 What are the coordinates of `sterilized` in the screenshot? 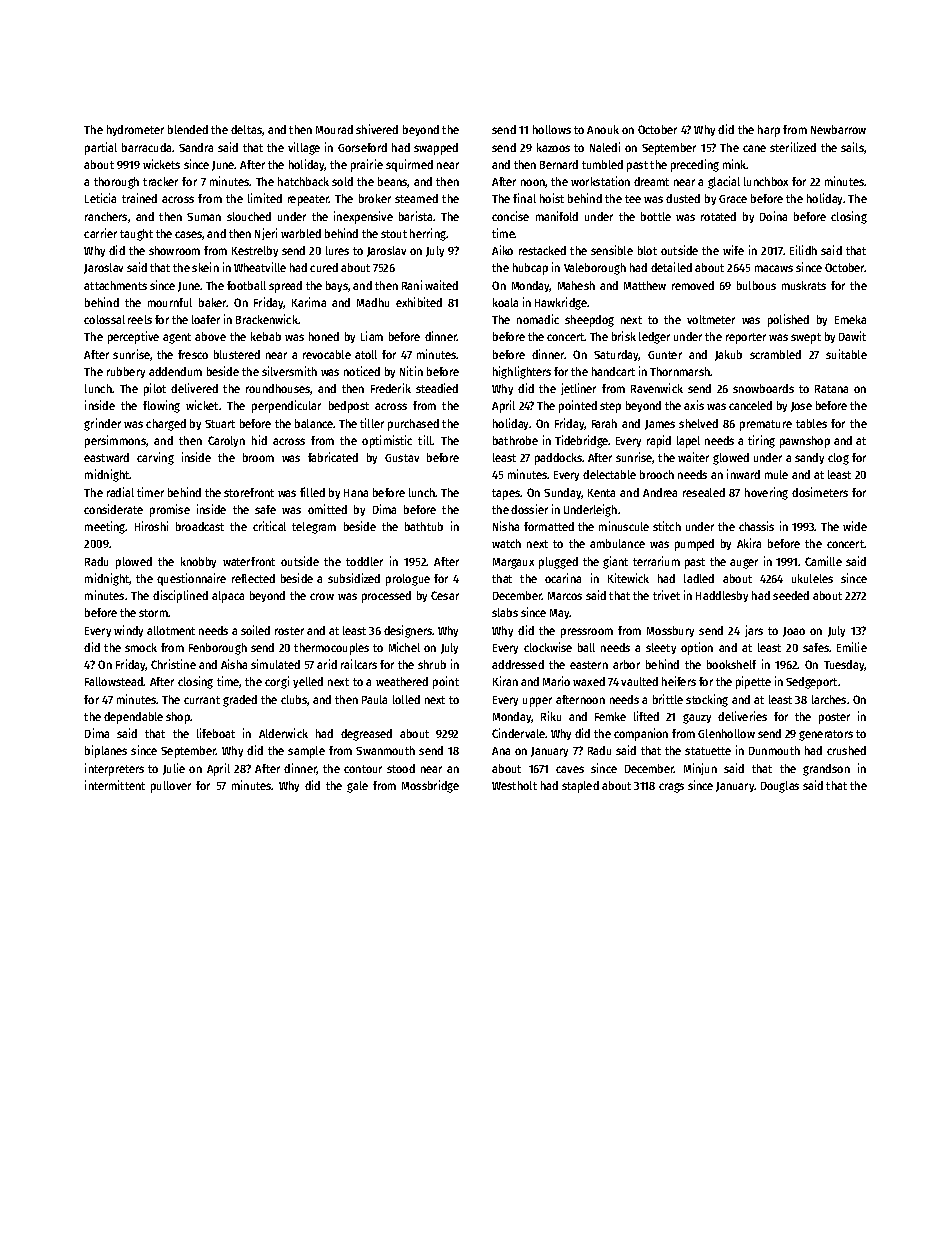 It's located at (793, 147).
